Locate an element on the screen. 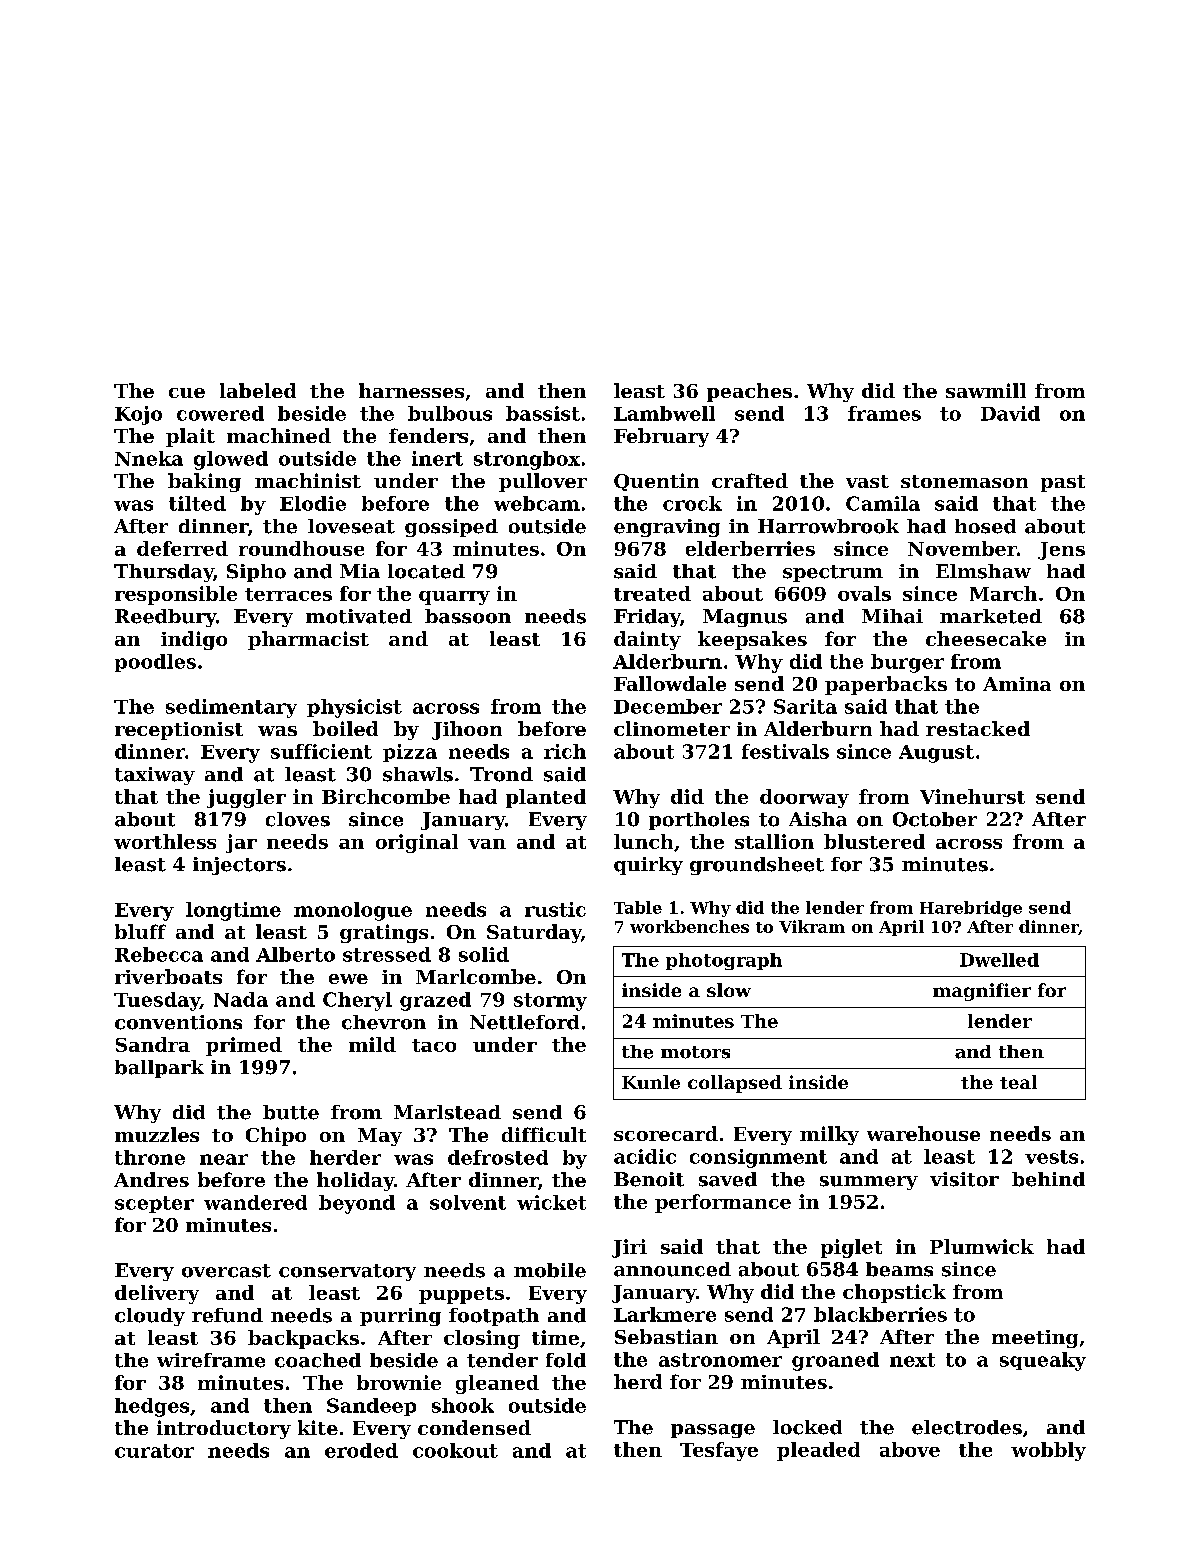  mobile is located at coordinates (550, 1270).
